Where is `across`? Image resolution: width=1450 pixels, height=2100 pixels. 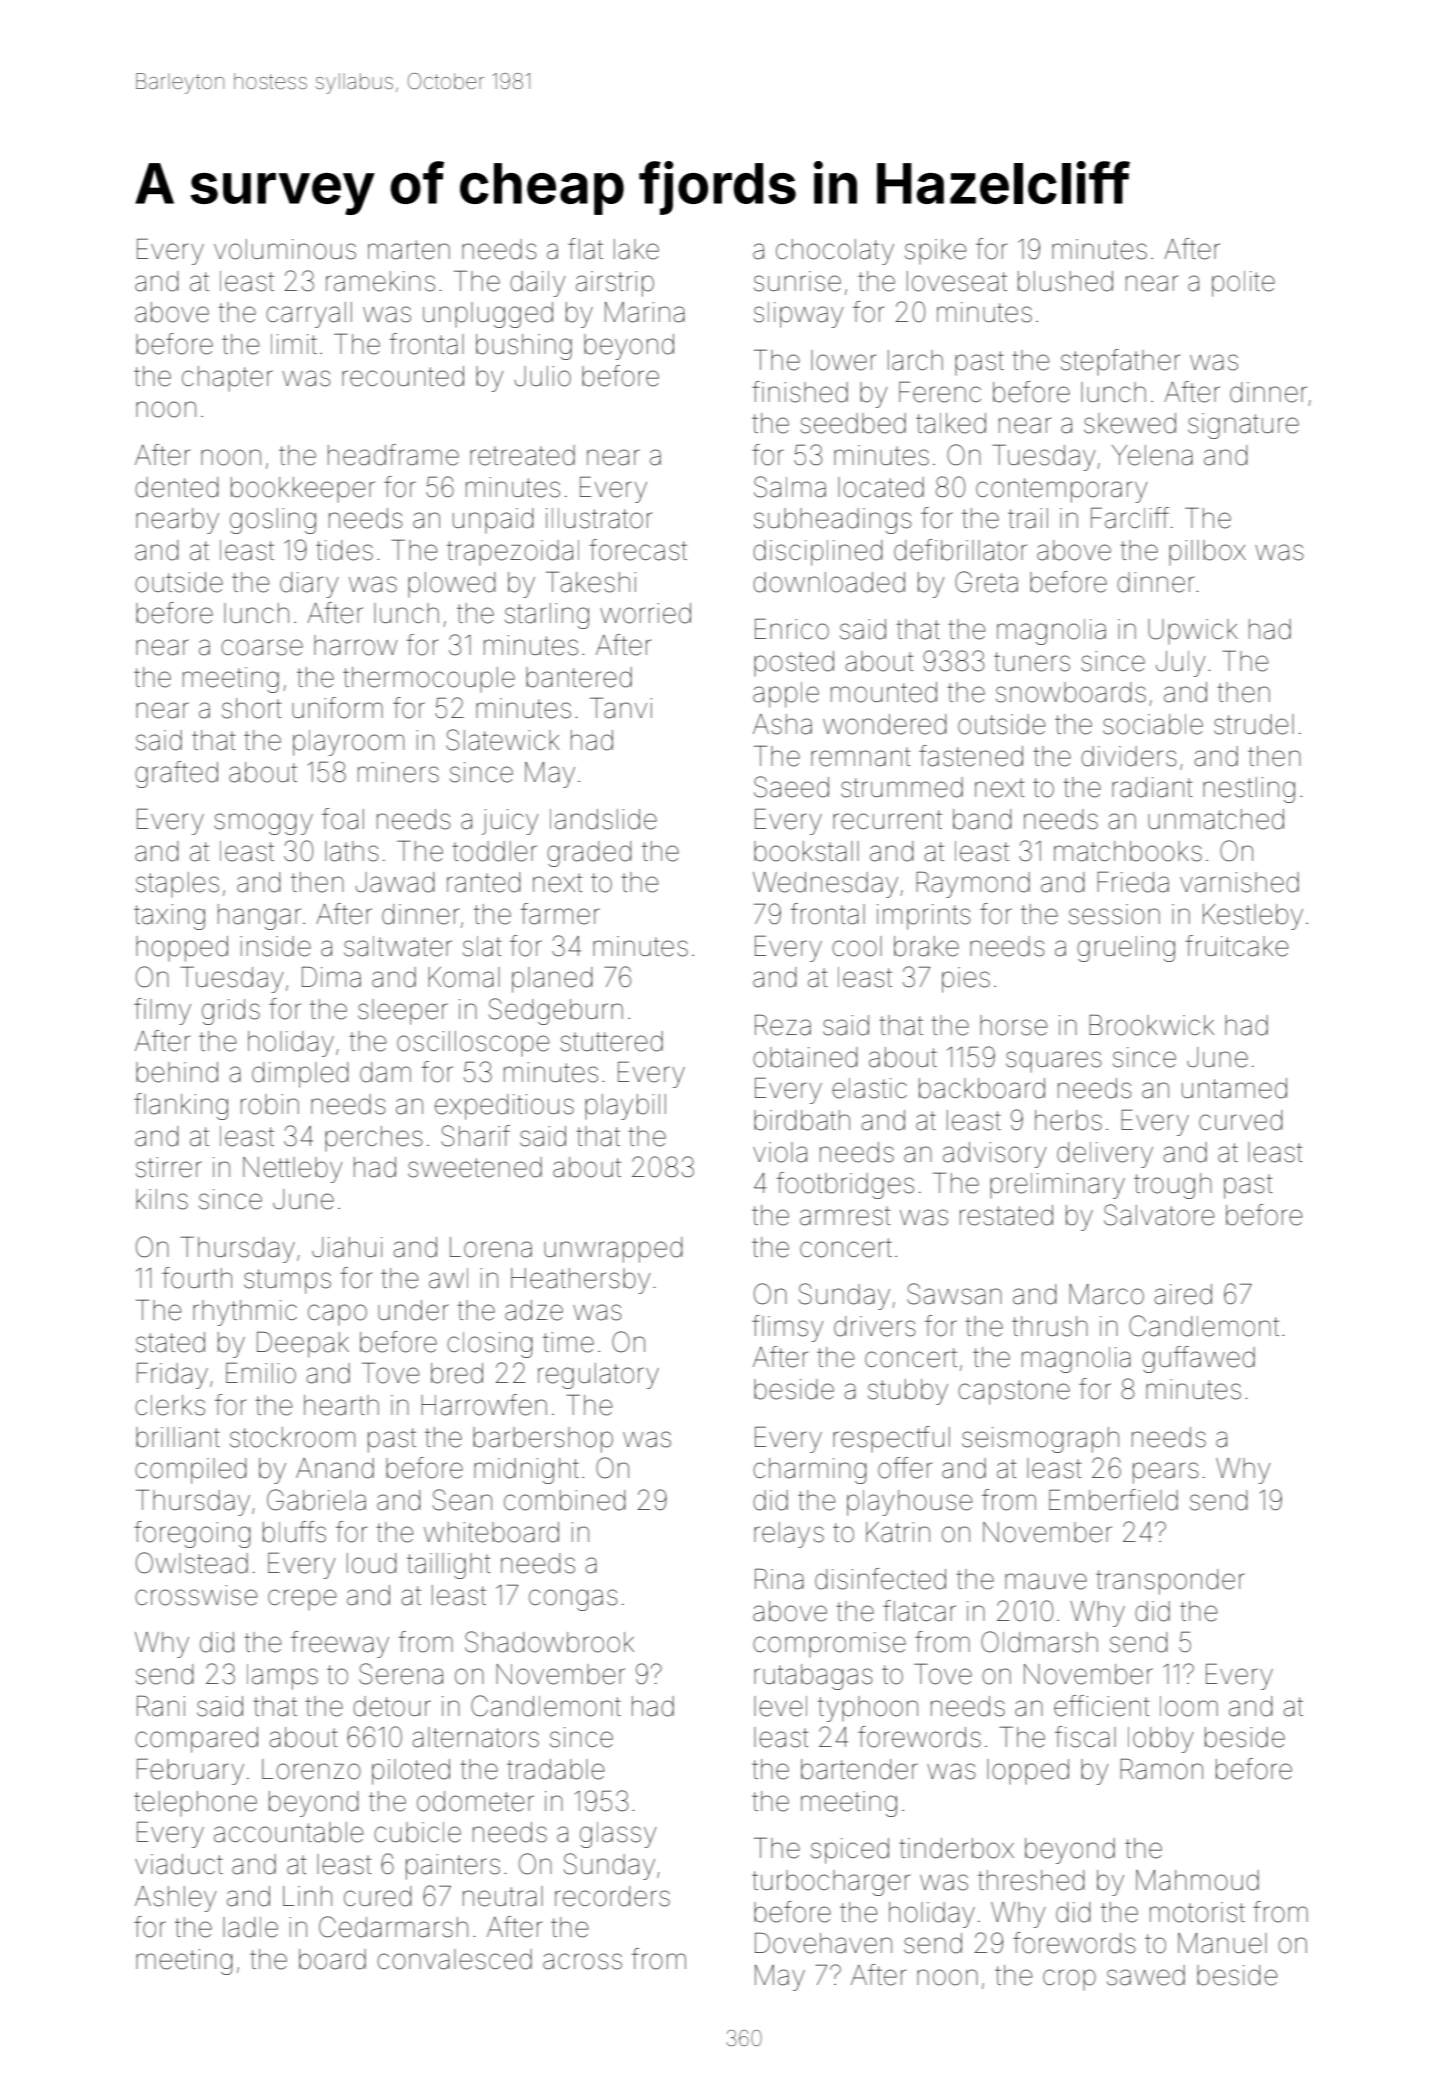
across is located at coordinates (582, 1961).
